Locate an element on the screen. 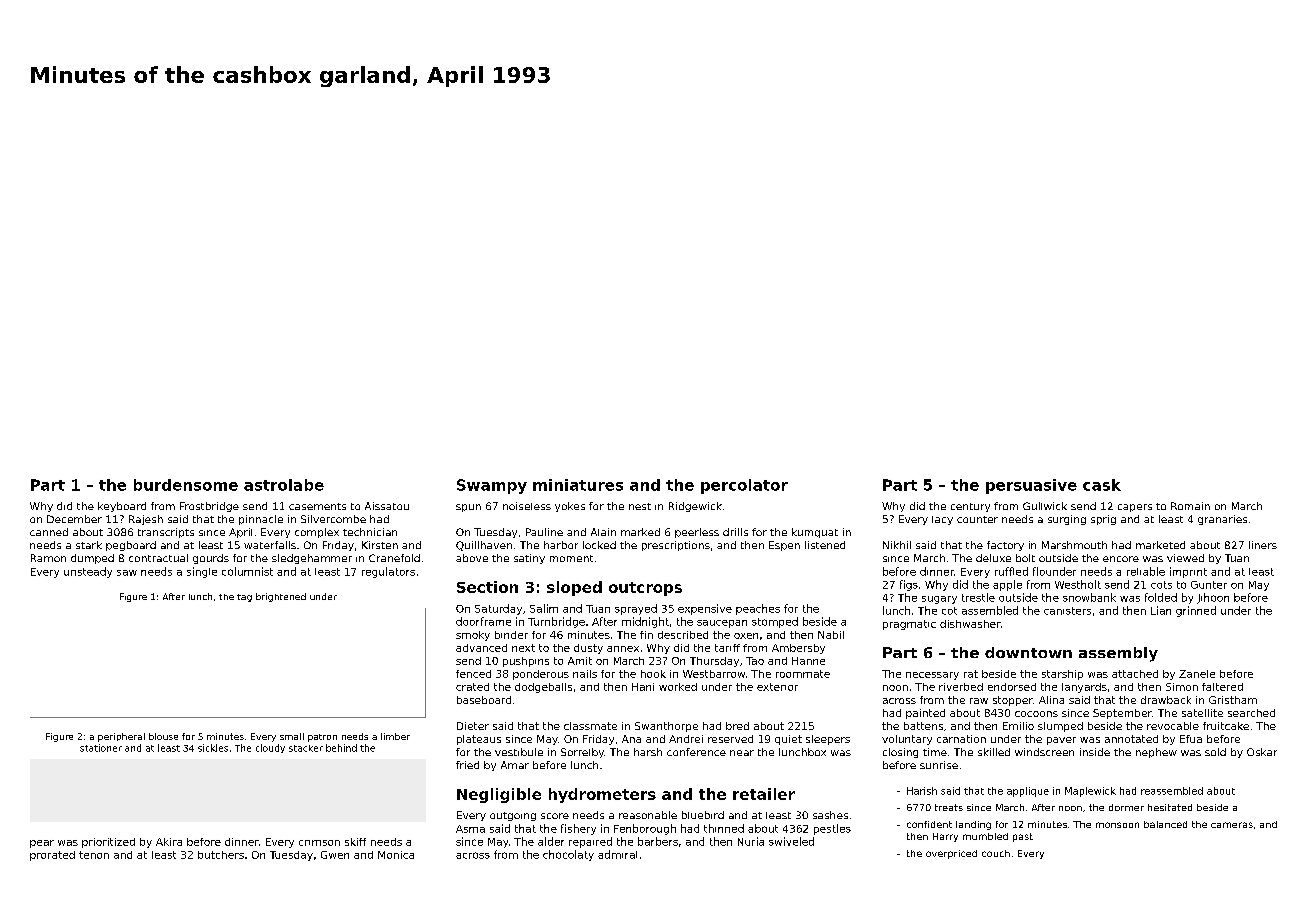 The height and width of the screenshot is (924, 1308). keyboard is located at coordinates (122, 507).
